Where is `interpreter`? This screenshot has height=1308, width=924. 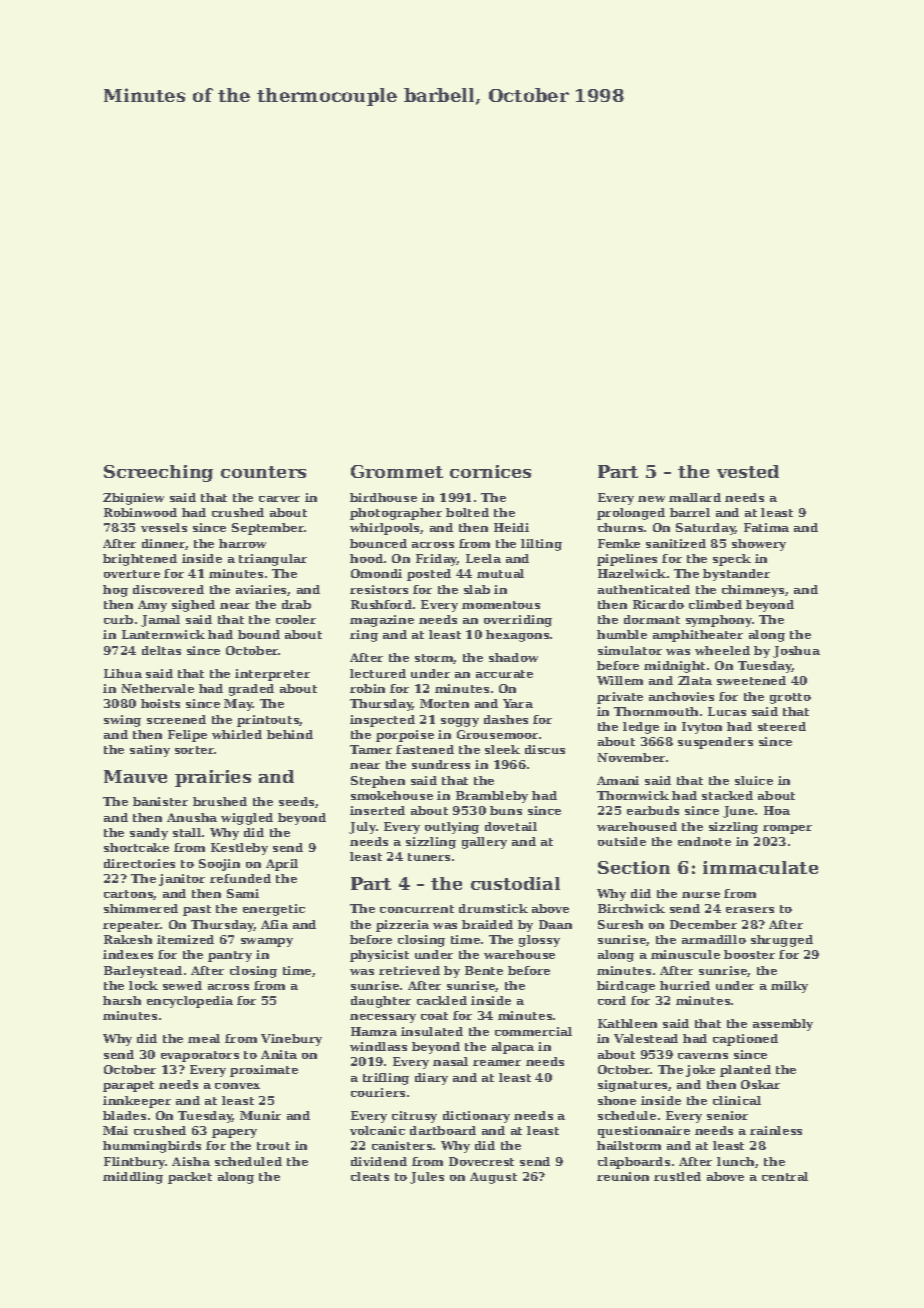
interpreter is located at coordinates (272, 675).
